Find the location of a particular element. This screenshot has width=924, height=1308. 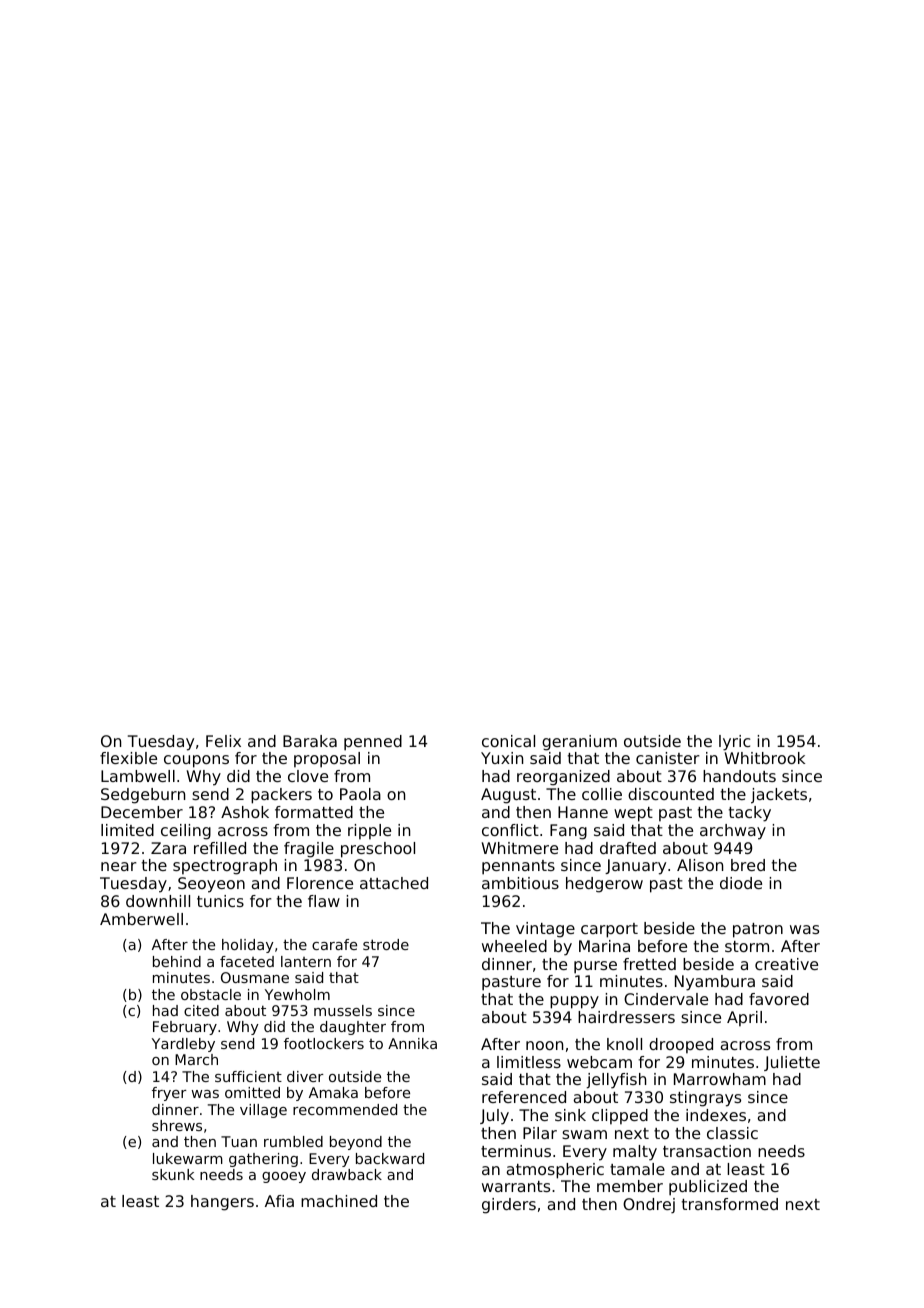

conical is located at coordinates (508, 741).
